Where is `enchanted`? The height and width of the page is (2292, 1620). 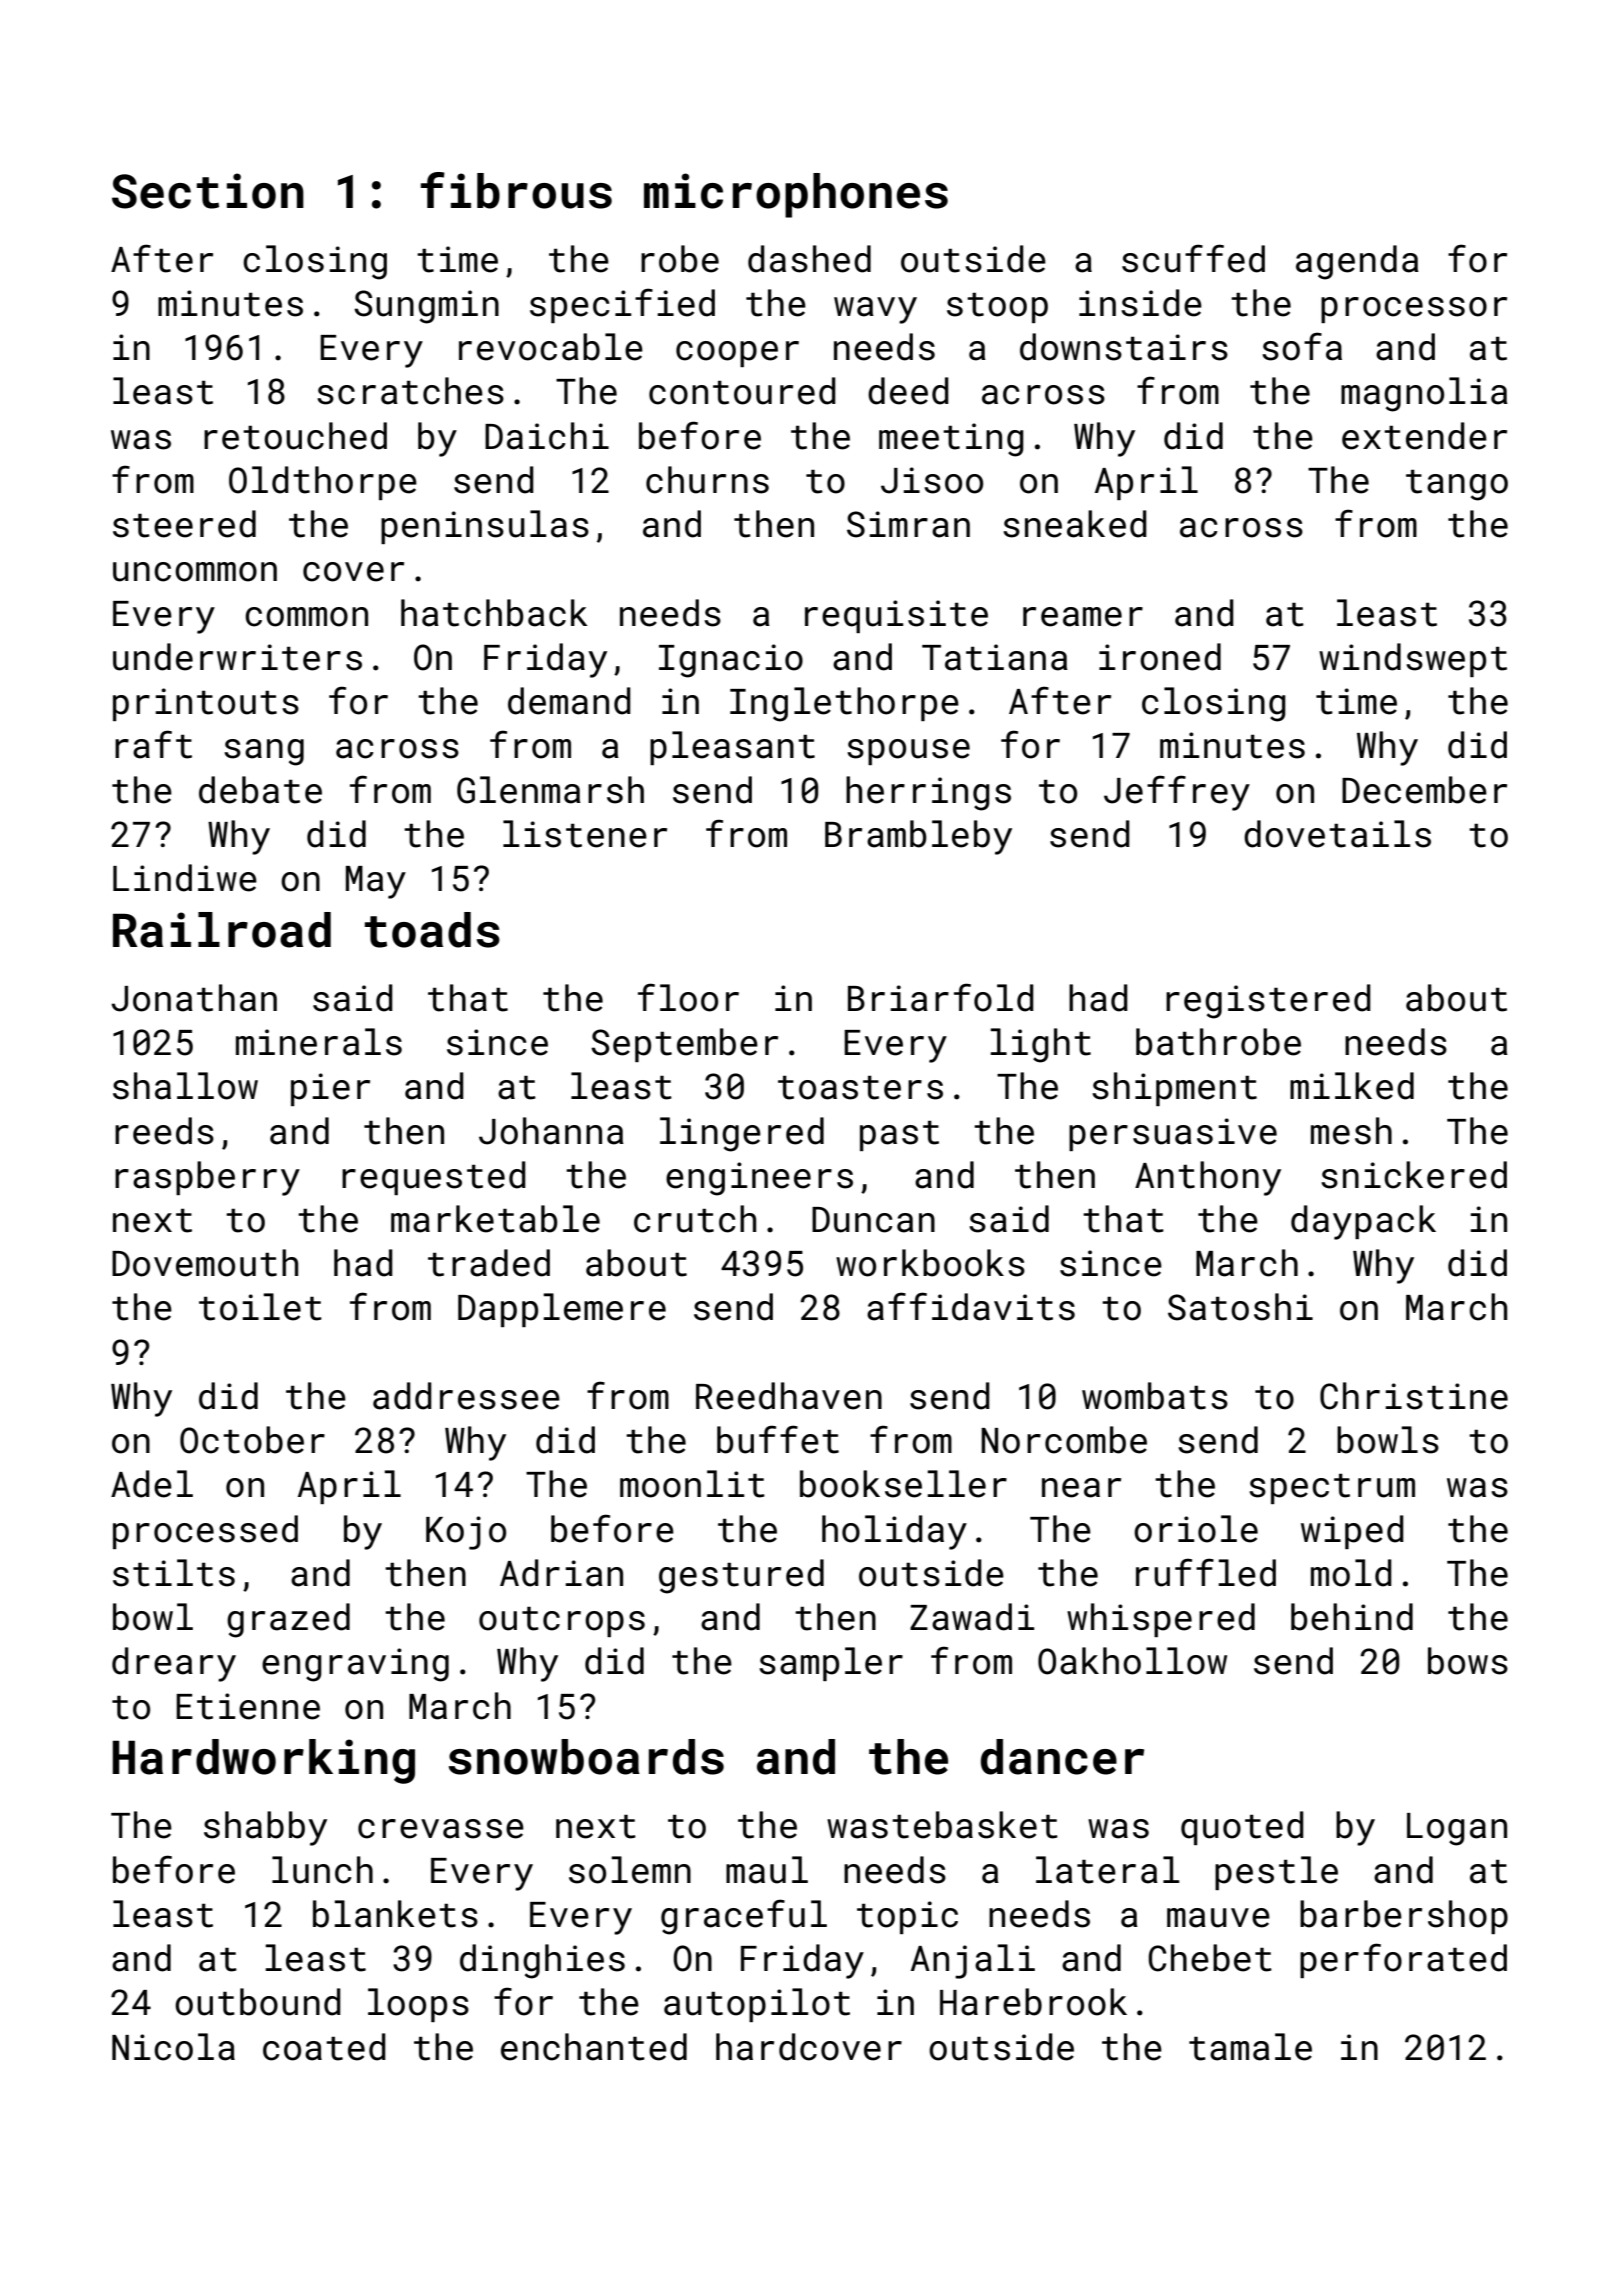
enchanted is located at coordinates (594, 2047).
